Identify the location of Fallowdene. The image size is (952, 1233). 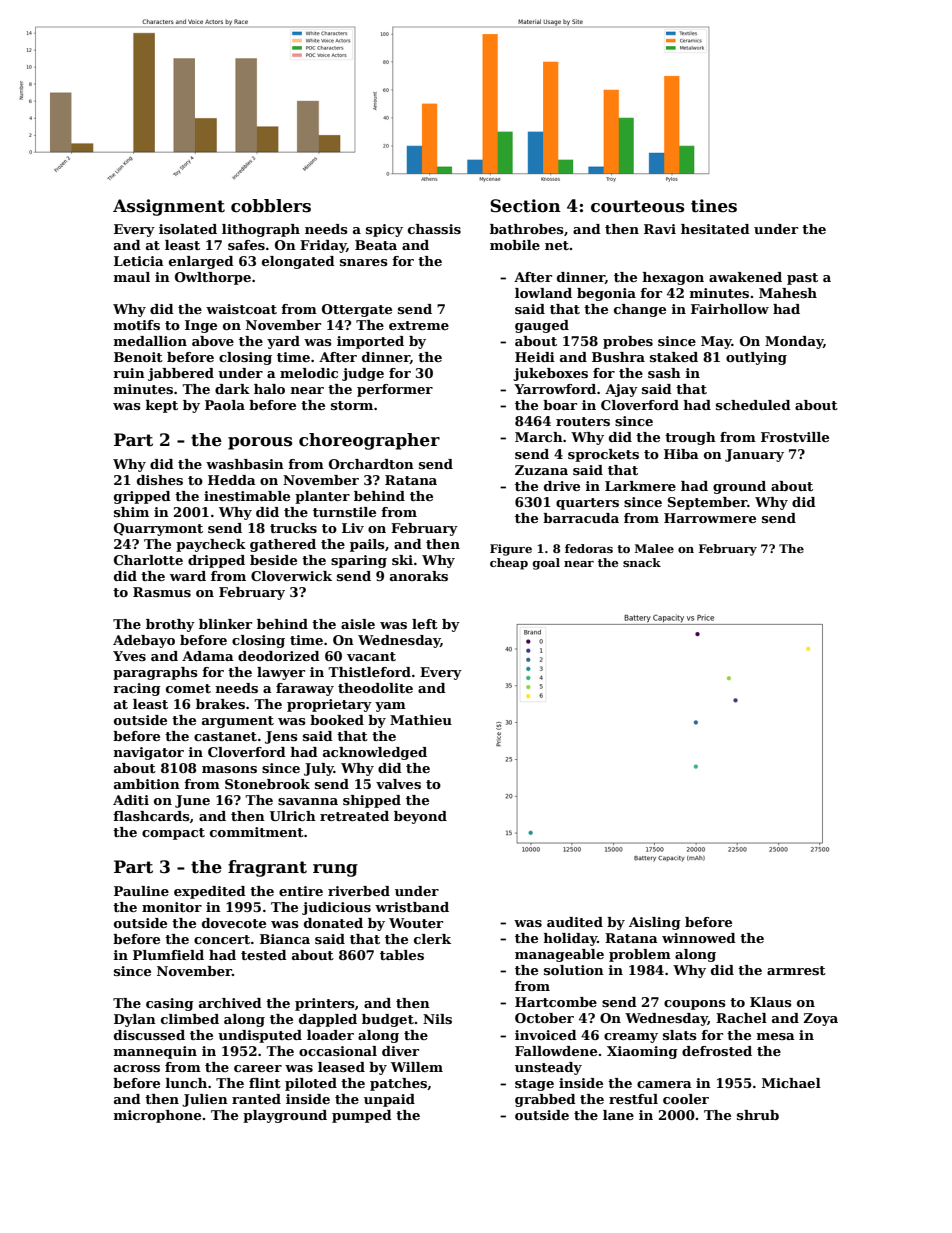
(556, 1051).
